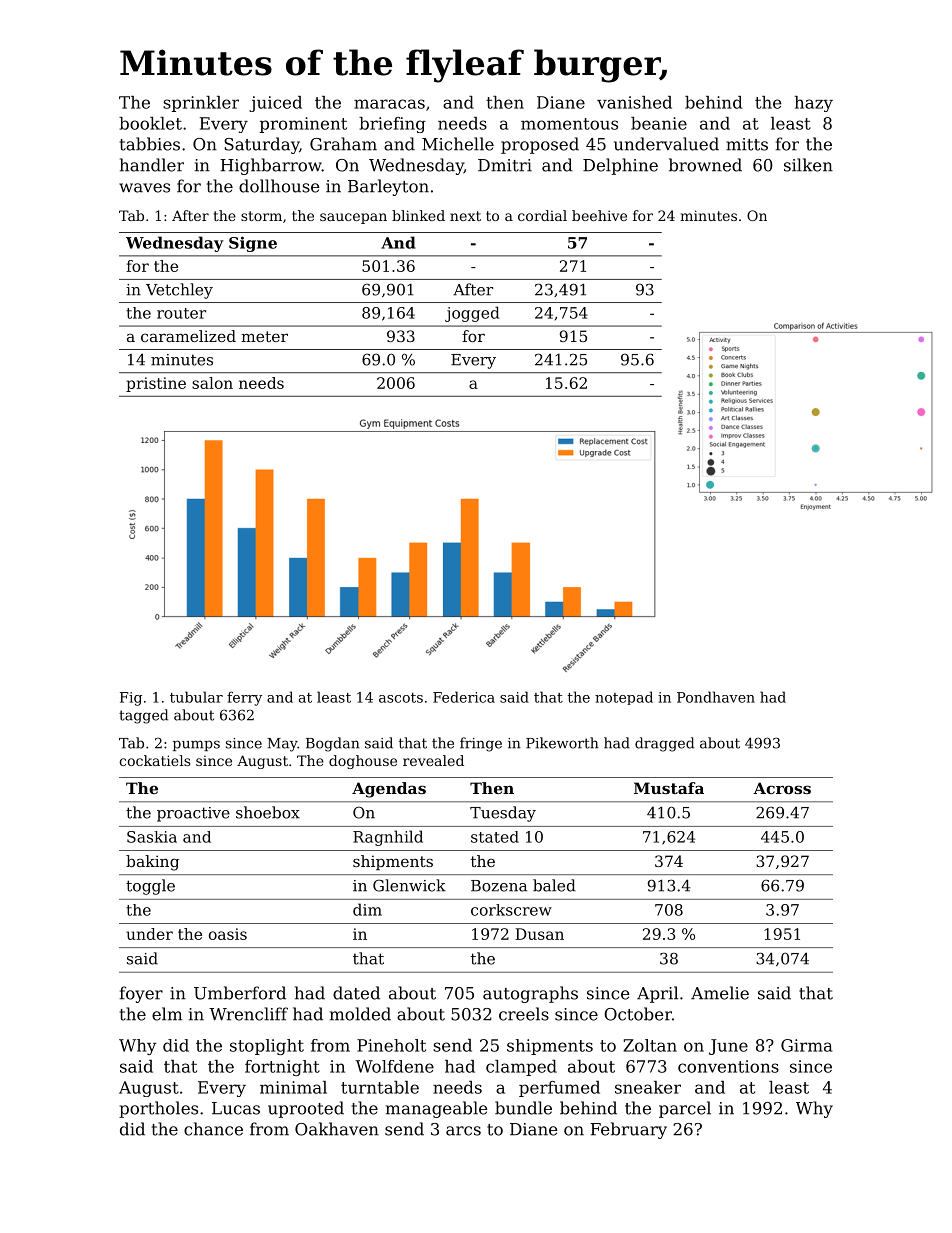 The height and width of the screenshot is (1233, 952). What do you see at coordinates (143, 716) in the screenshot?
I see `tagged` at bounding box center [143, 716].
